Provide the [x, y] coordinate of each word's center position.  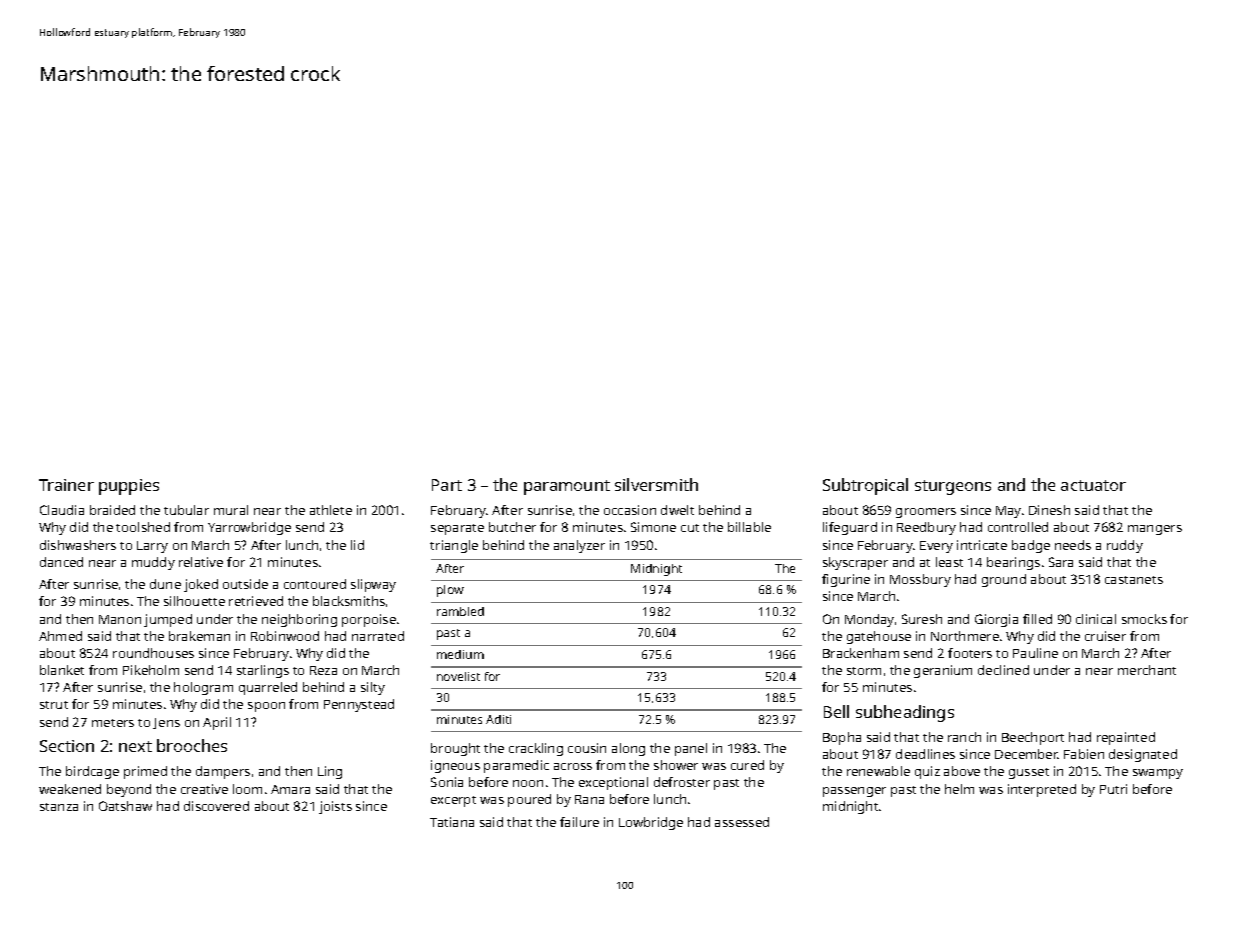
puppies [129, 487]
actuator [1093, 485]
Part [447, 485]
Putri [1113, 789]
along [628, 749]
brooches [192, 745]
